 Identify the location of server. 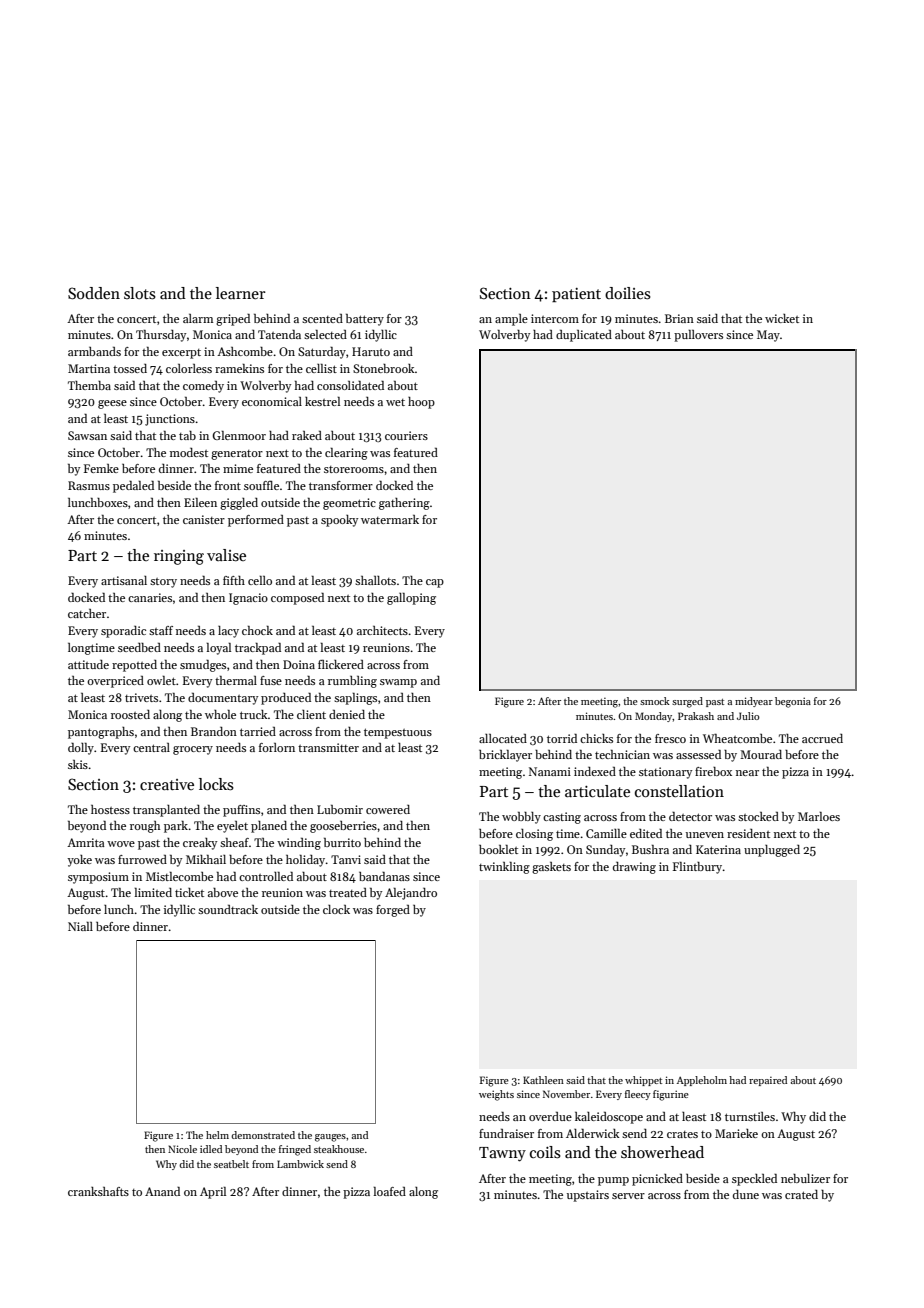
(628, 1196).
